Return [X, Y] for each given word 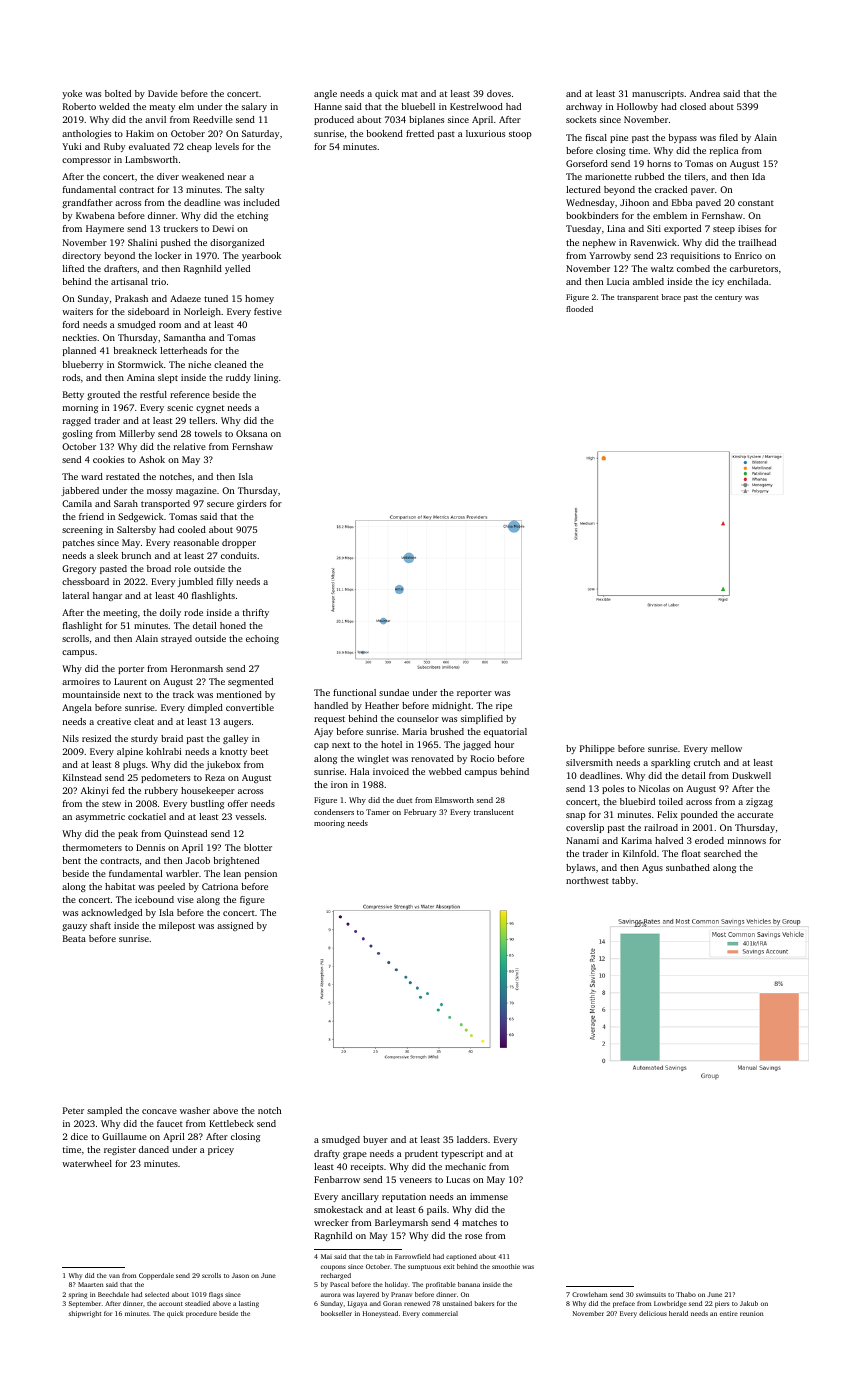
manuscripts [658, 94]
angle [325, 94]
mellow [726, 748]
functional [354, 692]
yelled [237, 269]
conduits [239, 555]
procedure [201, 1314]
